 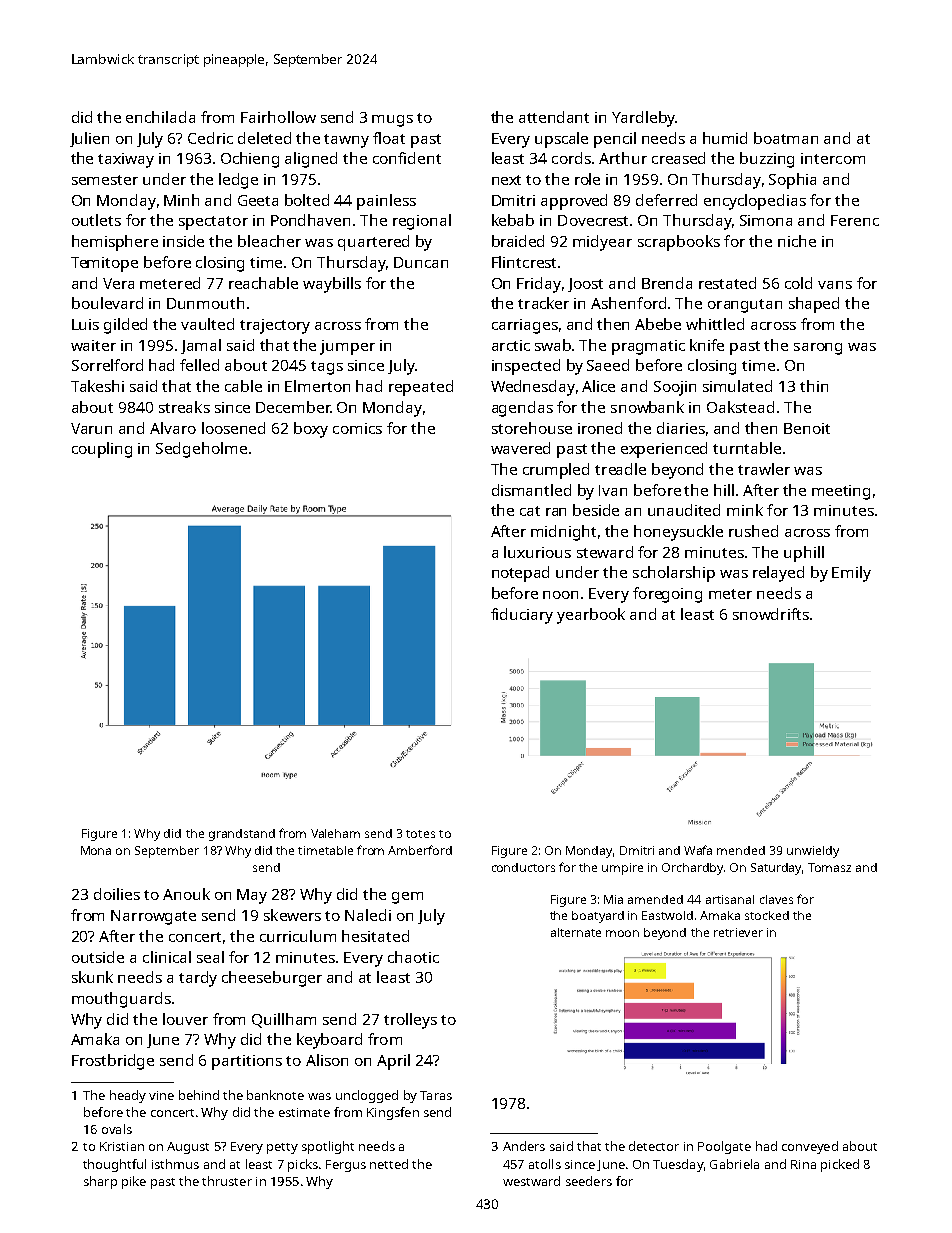 What do you see at coordinates (243, 386) in the page?
I see `cable` at bounding box center [243, 386].
